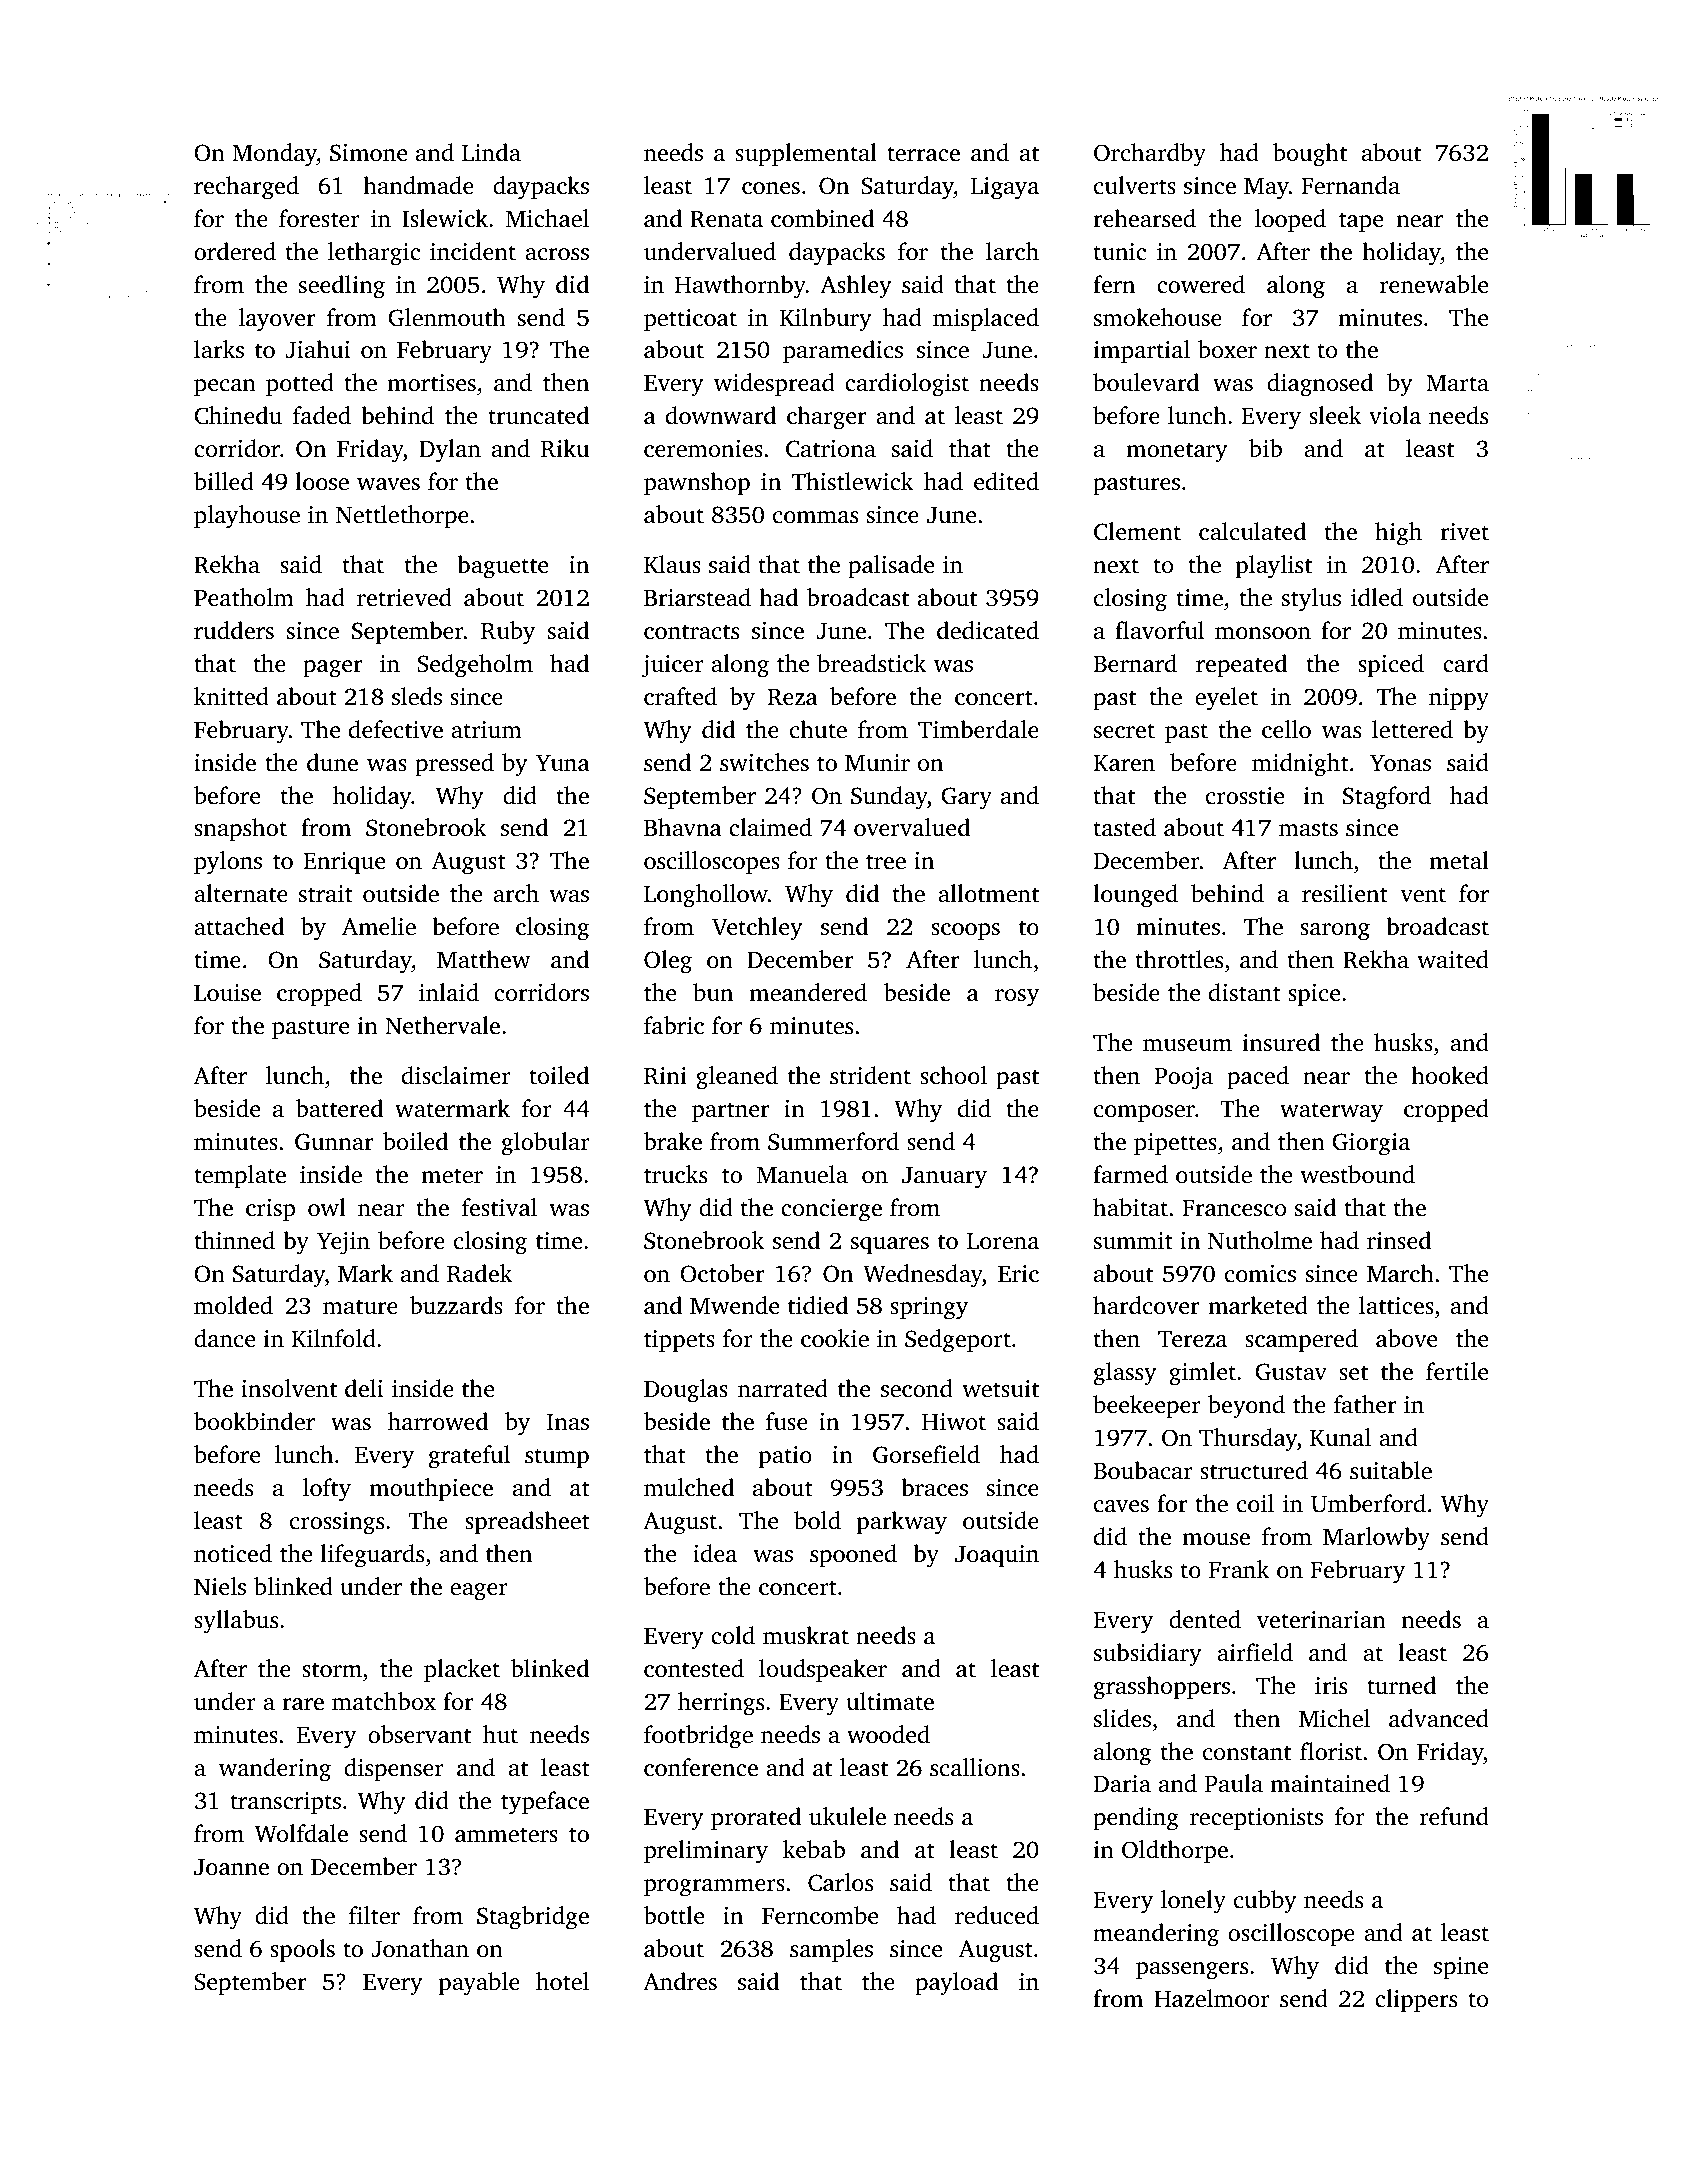  What do you see at coordinates (445, 218) in the page?
I see `Islewick` at bounding box center [445, 218].
